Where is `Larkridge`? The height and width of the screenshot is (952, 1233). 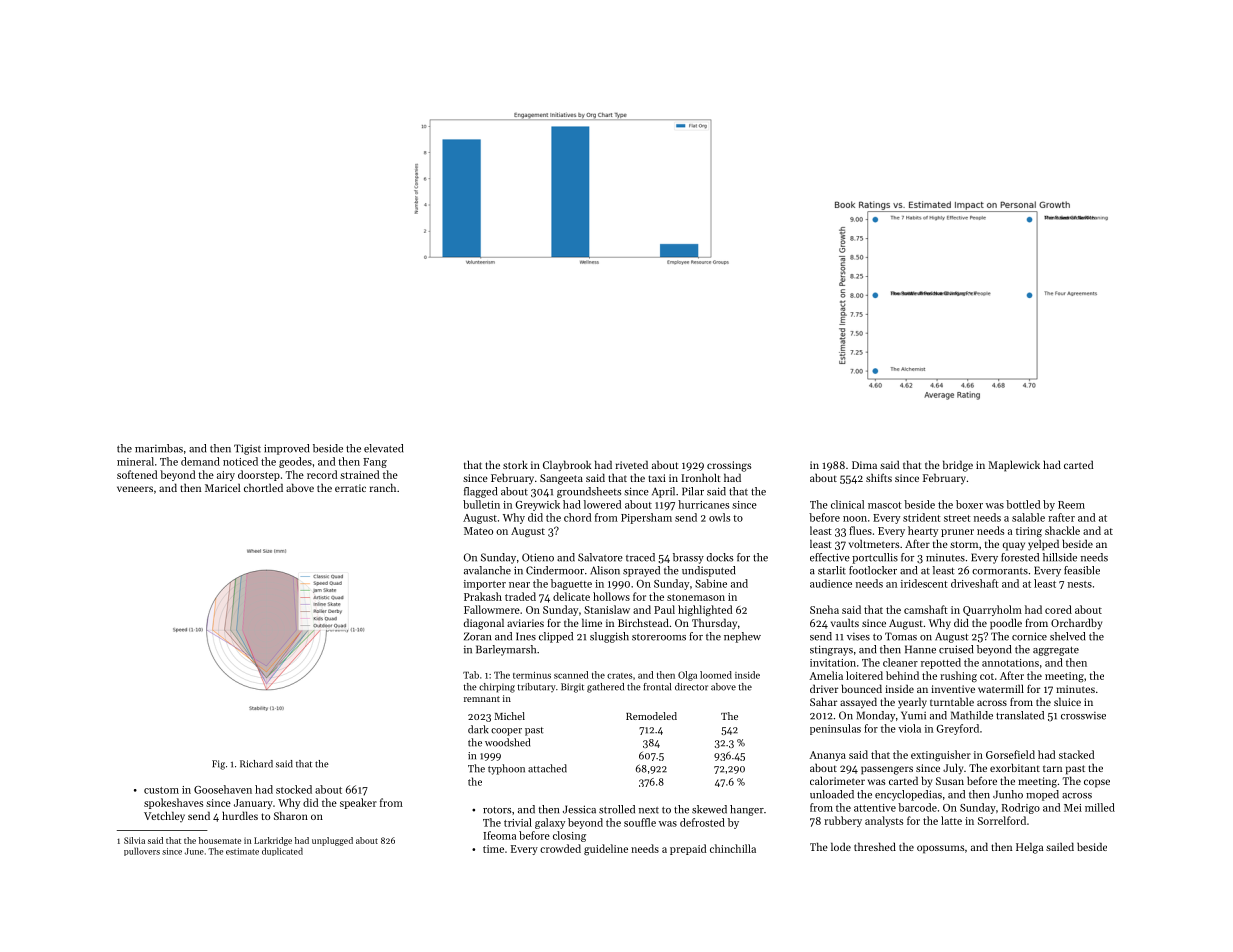 Larkridge is located at coordinates (273, 841).
